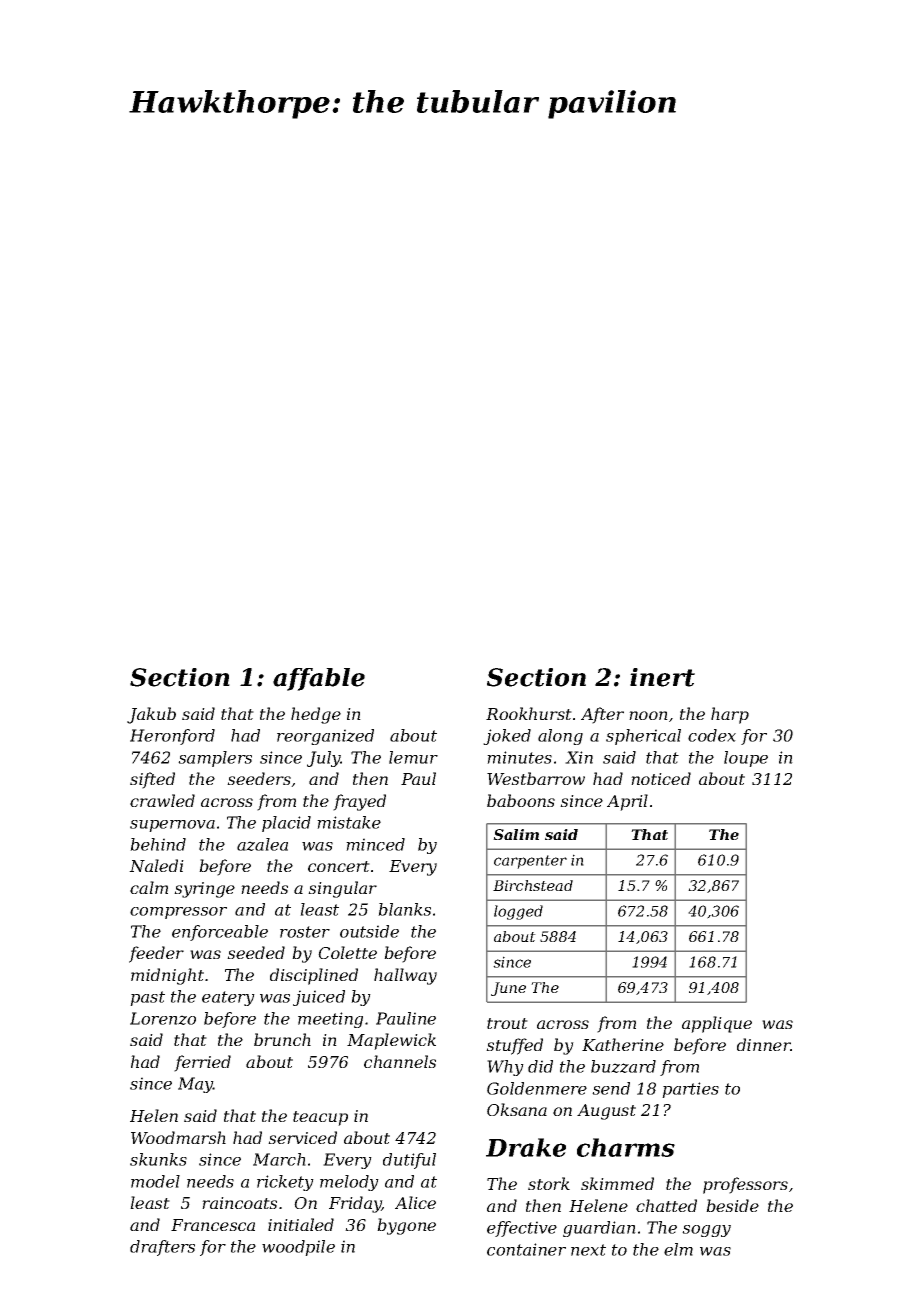  Describe the element at coordinates (518, 912) in the screenshot. I see `logged` at that location.
